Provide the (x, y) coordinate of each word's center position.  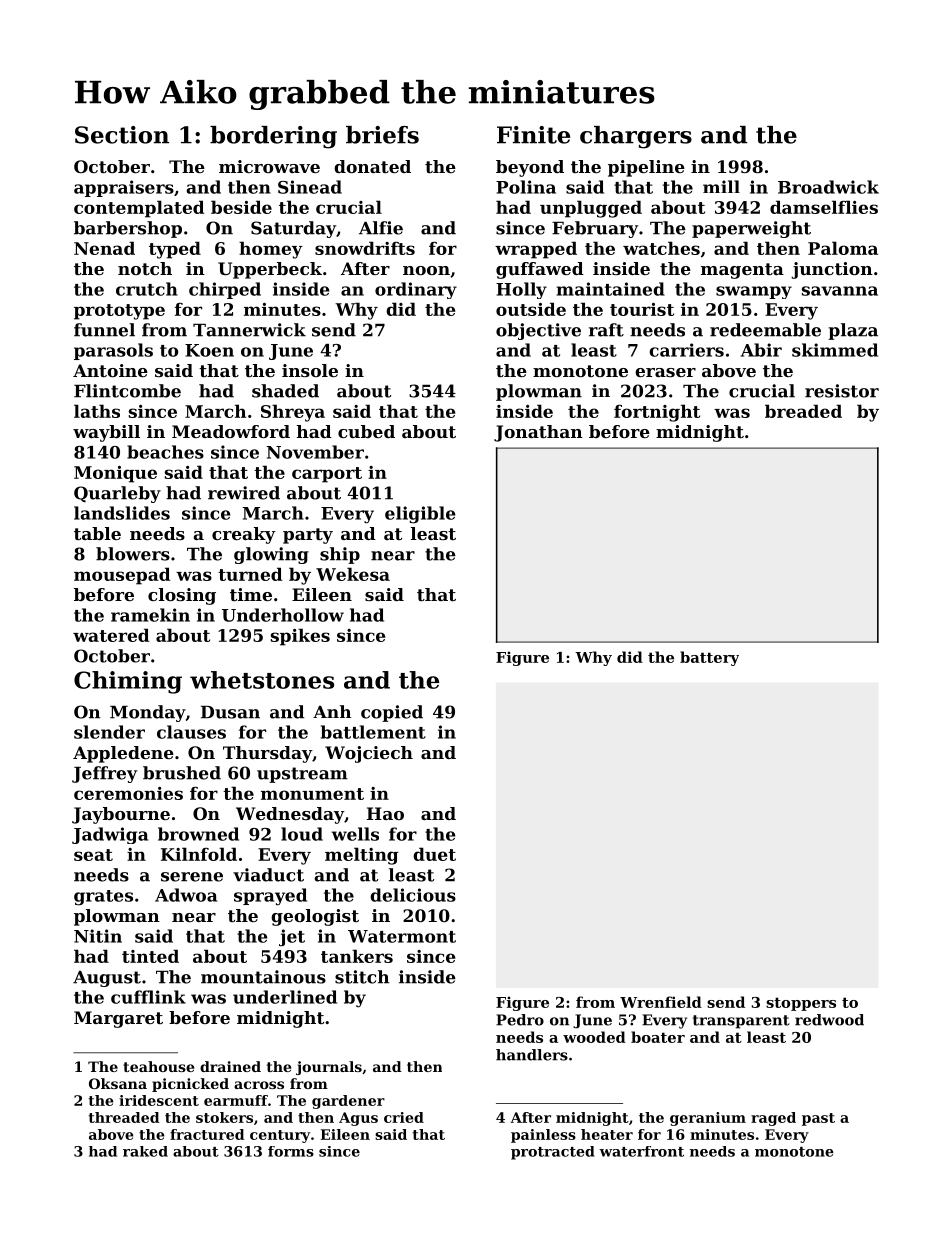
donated (372, 166)
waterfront (641, 1151)
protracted (553, 1153)
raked (145, 1151)
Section (122, 135)
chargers (636, 137)
